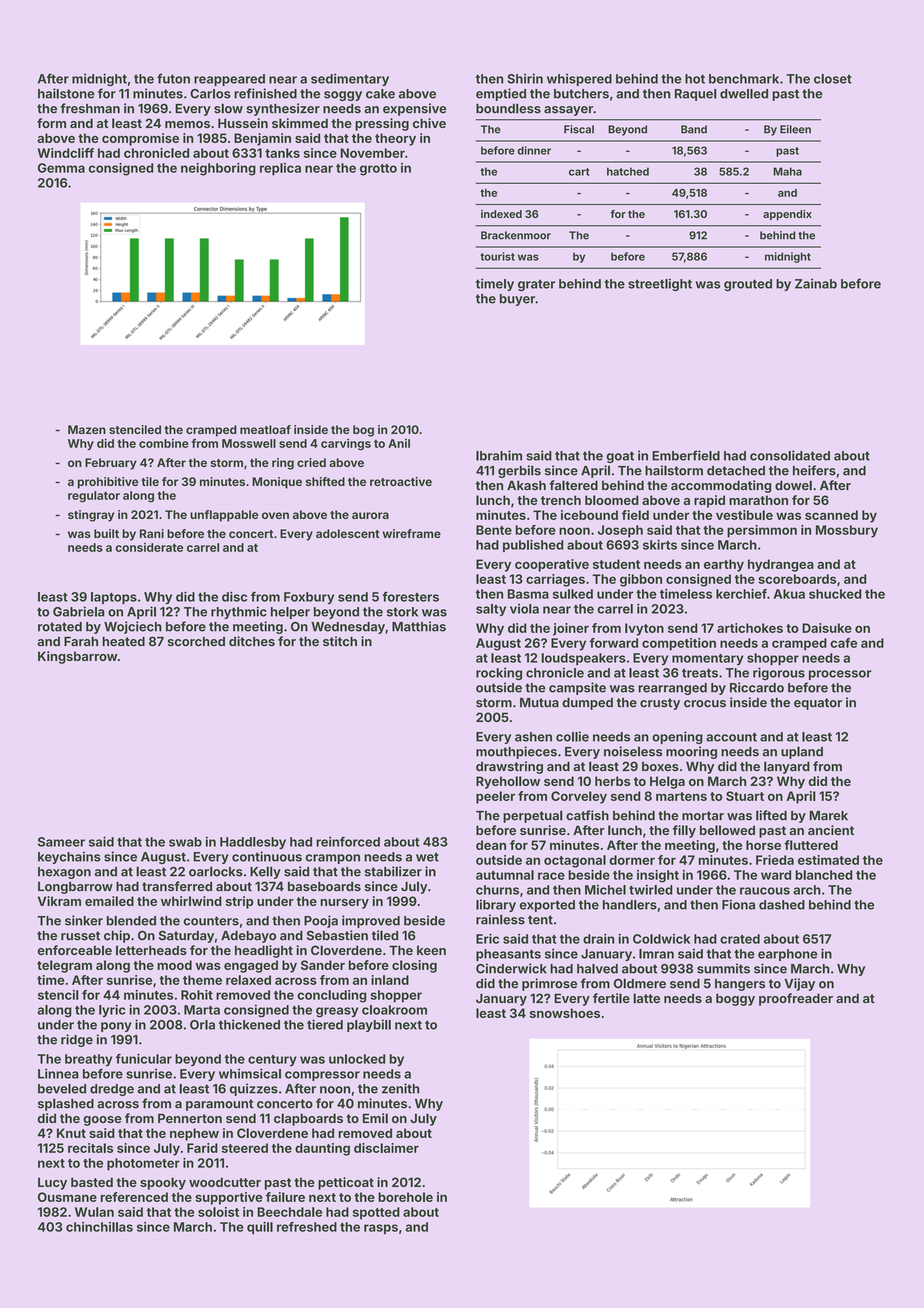 This screenshot has height=1308, width=924. What do you see at coordinates (381, 1229) in the screenshot?
I see `rasps` at bounding box center [381, 1229].
